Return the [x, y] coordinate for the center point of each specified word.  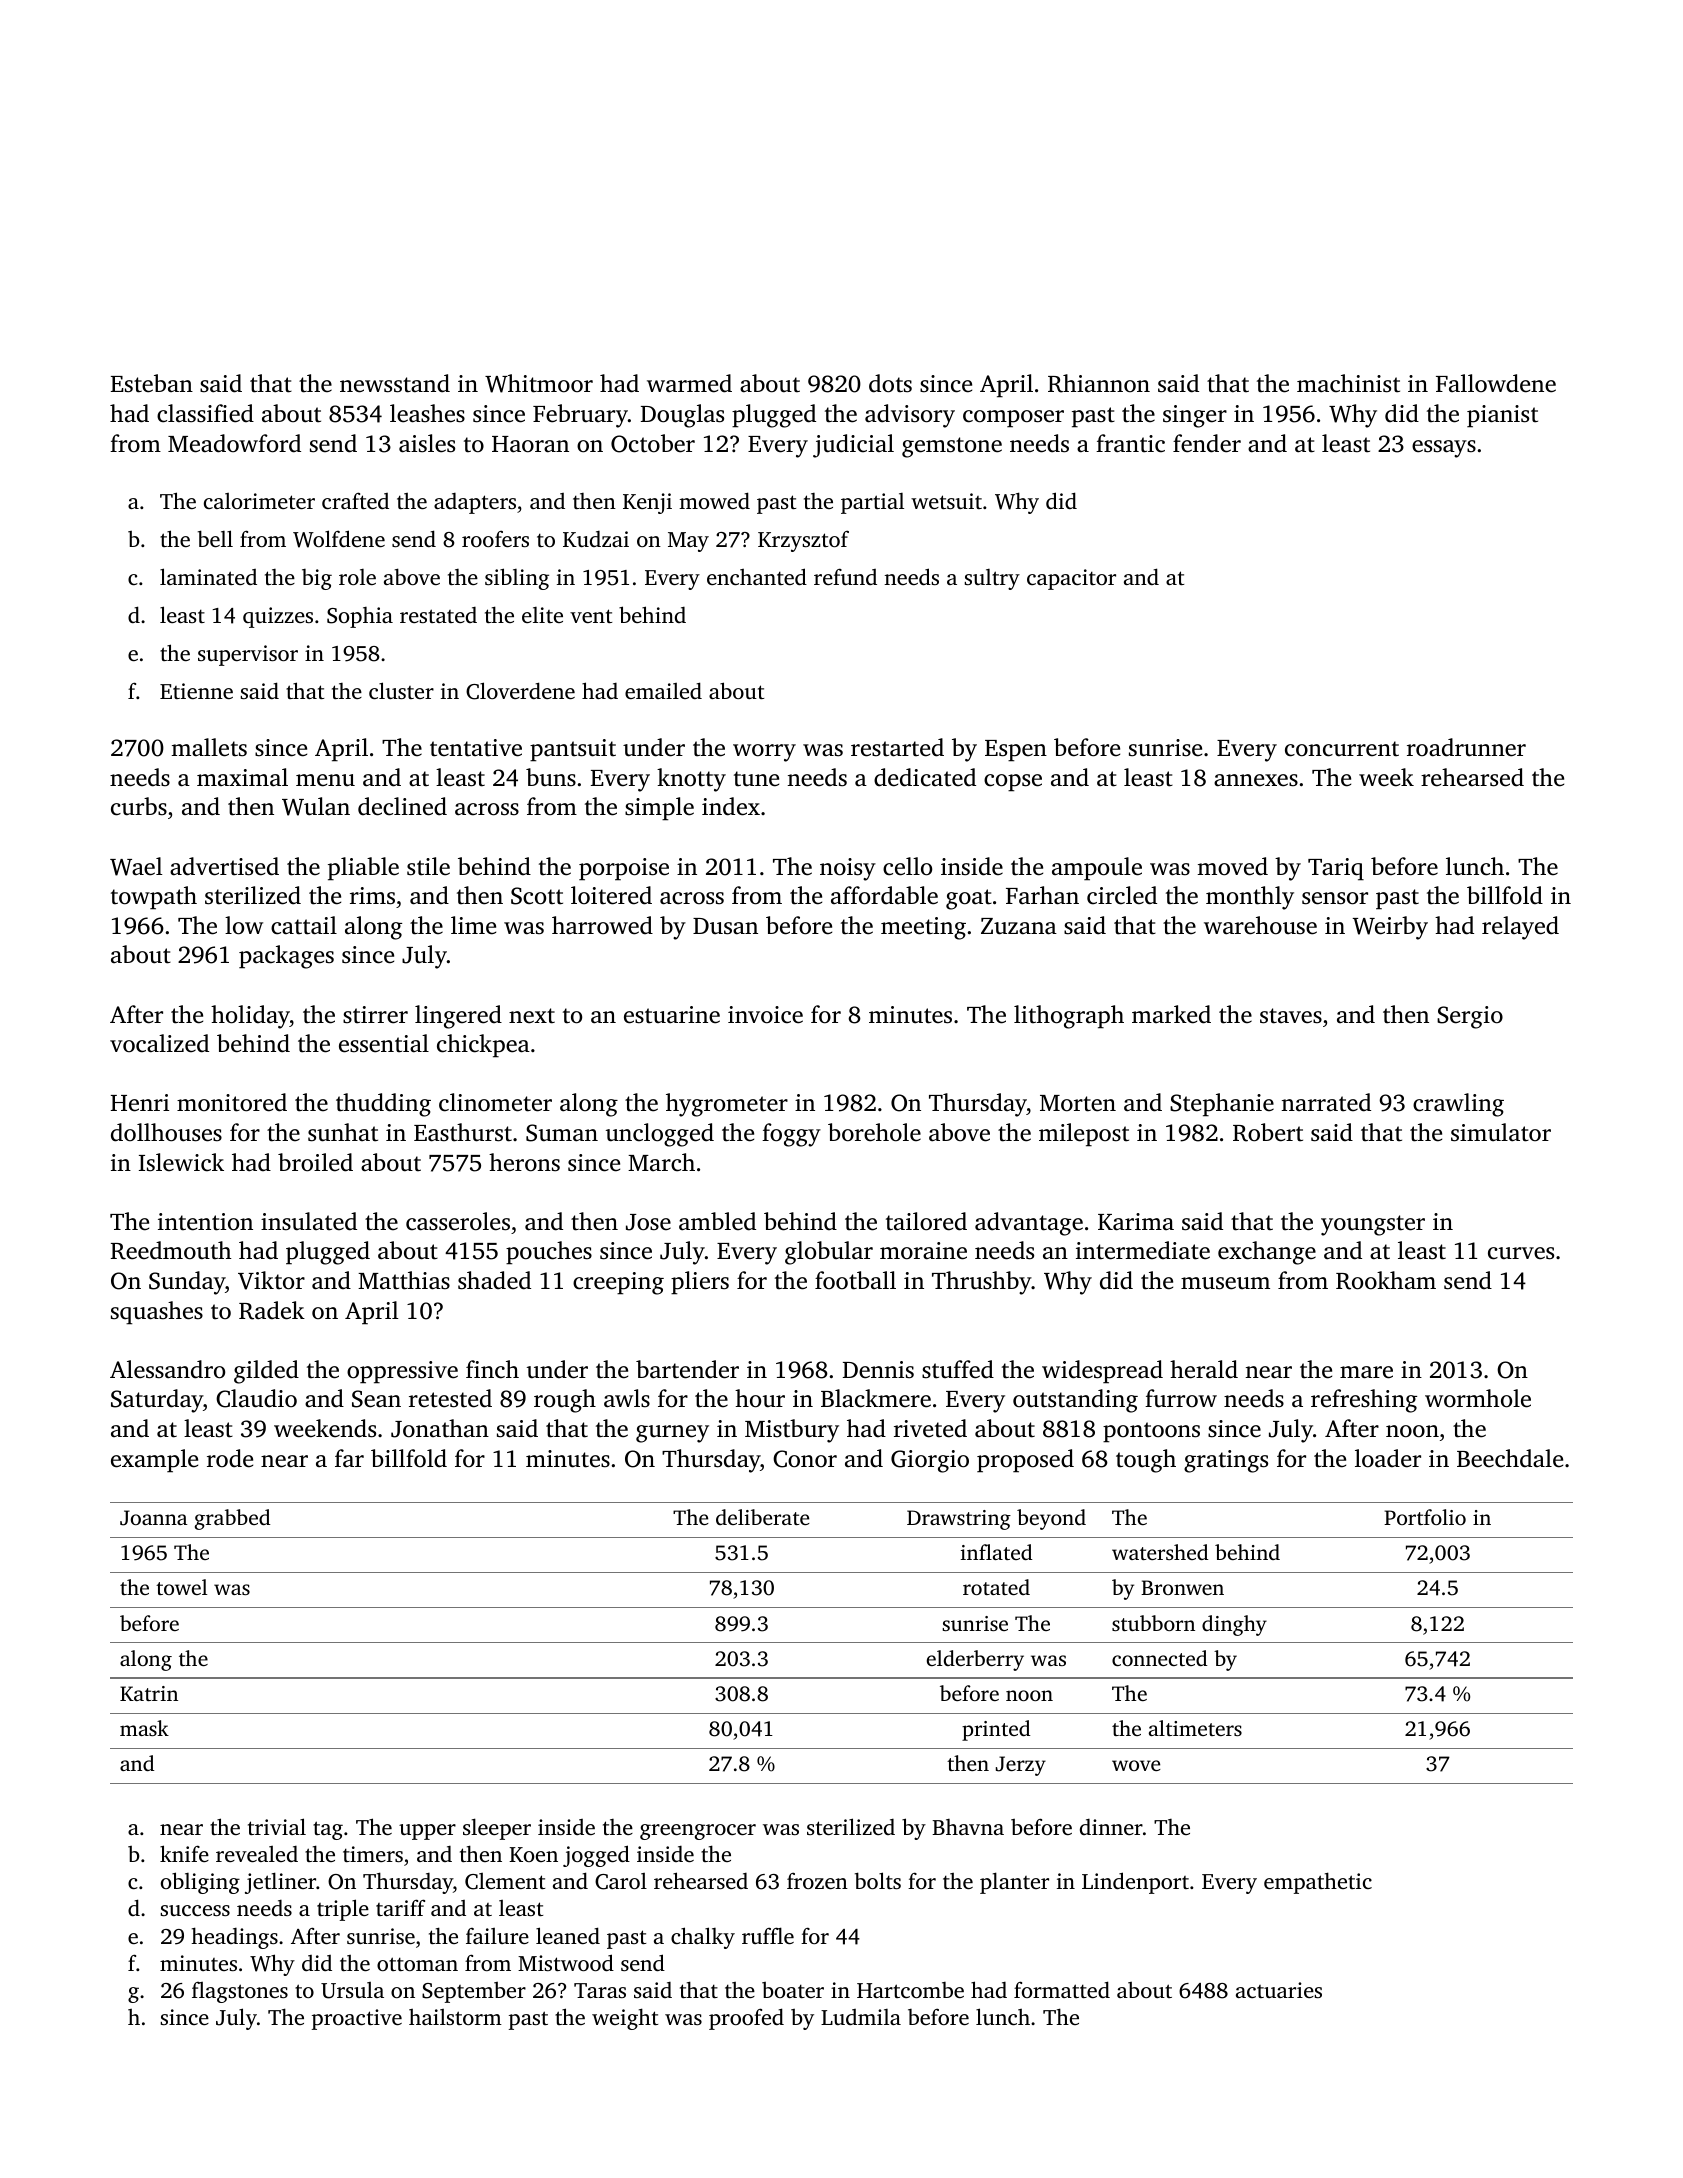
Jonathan [440, 1428]
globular [829, 1253]
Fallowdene [1496, 383]
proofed [746, 2019]
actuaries [1279, 1990]
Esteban [152, 383]
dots [890, 383]
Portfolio [1425, 1517]
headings [235, 1938]
